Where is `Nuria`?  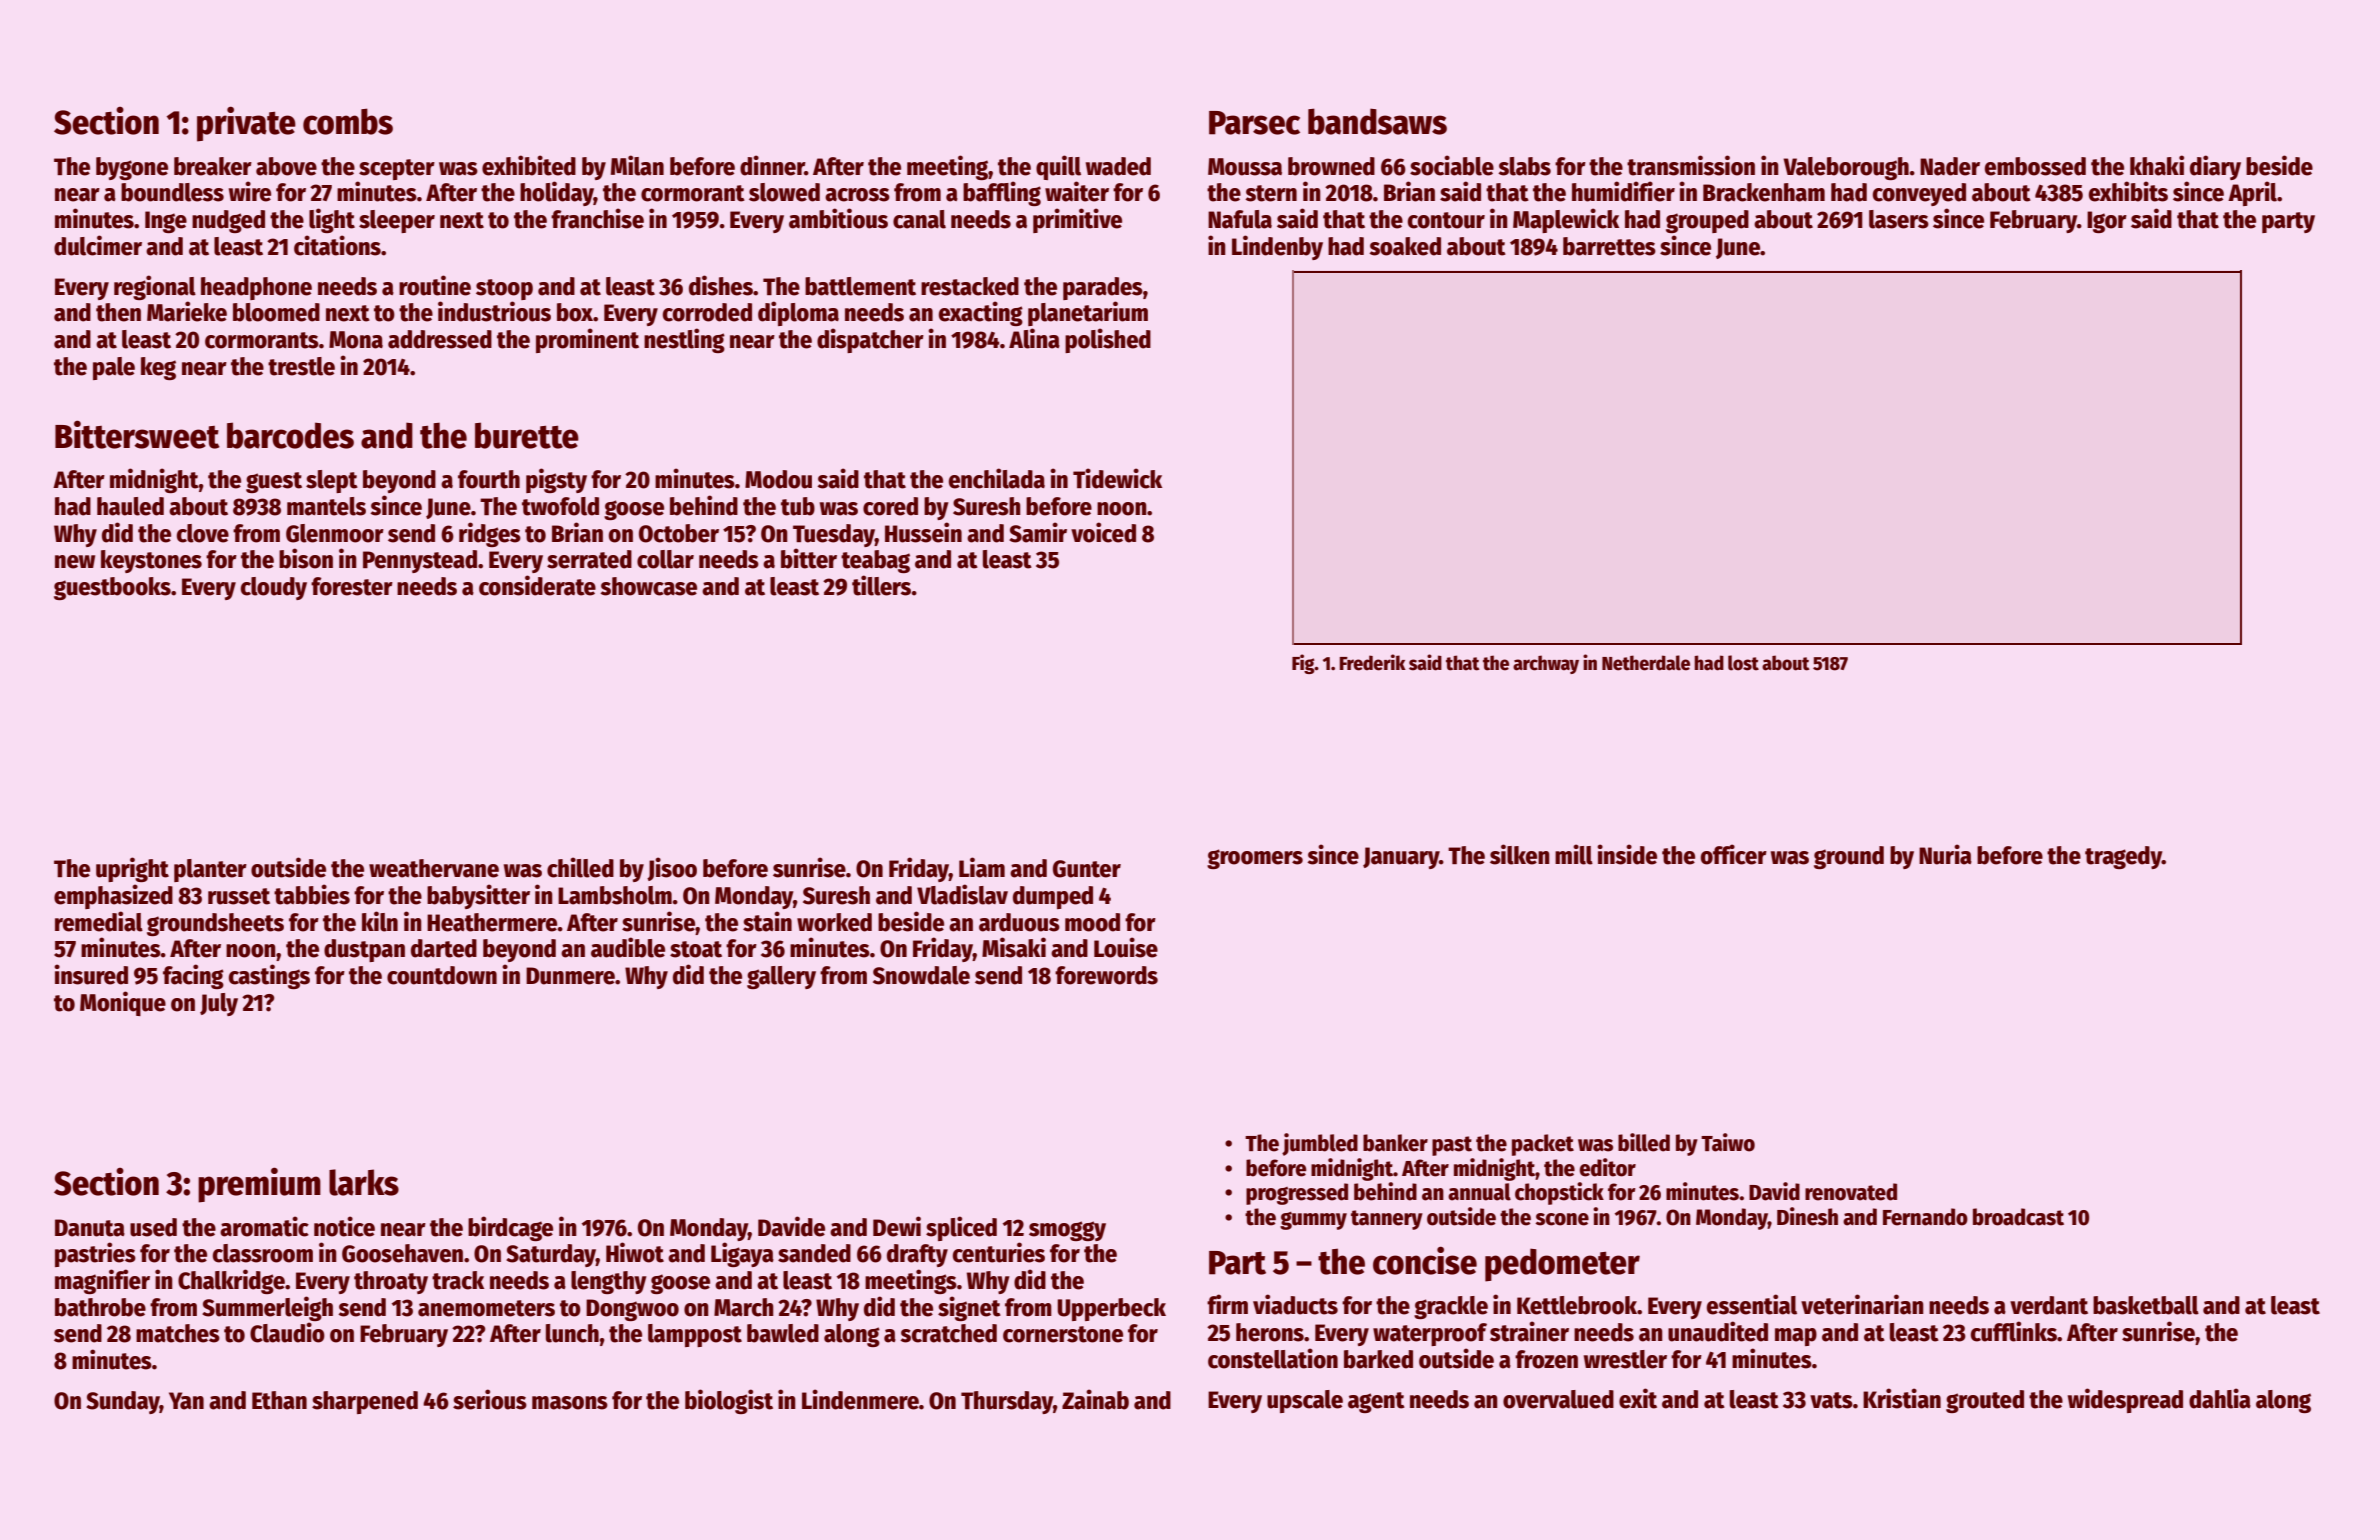
Nuria is located at coordinates (1945, 854).
